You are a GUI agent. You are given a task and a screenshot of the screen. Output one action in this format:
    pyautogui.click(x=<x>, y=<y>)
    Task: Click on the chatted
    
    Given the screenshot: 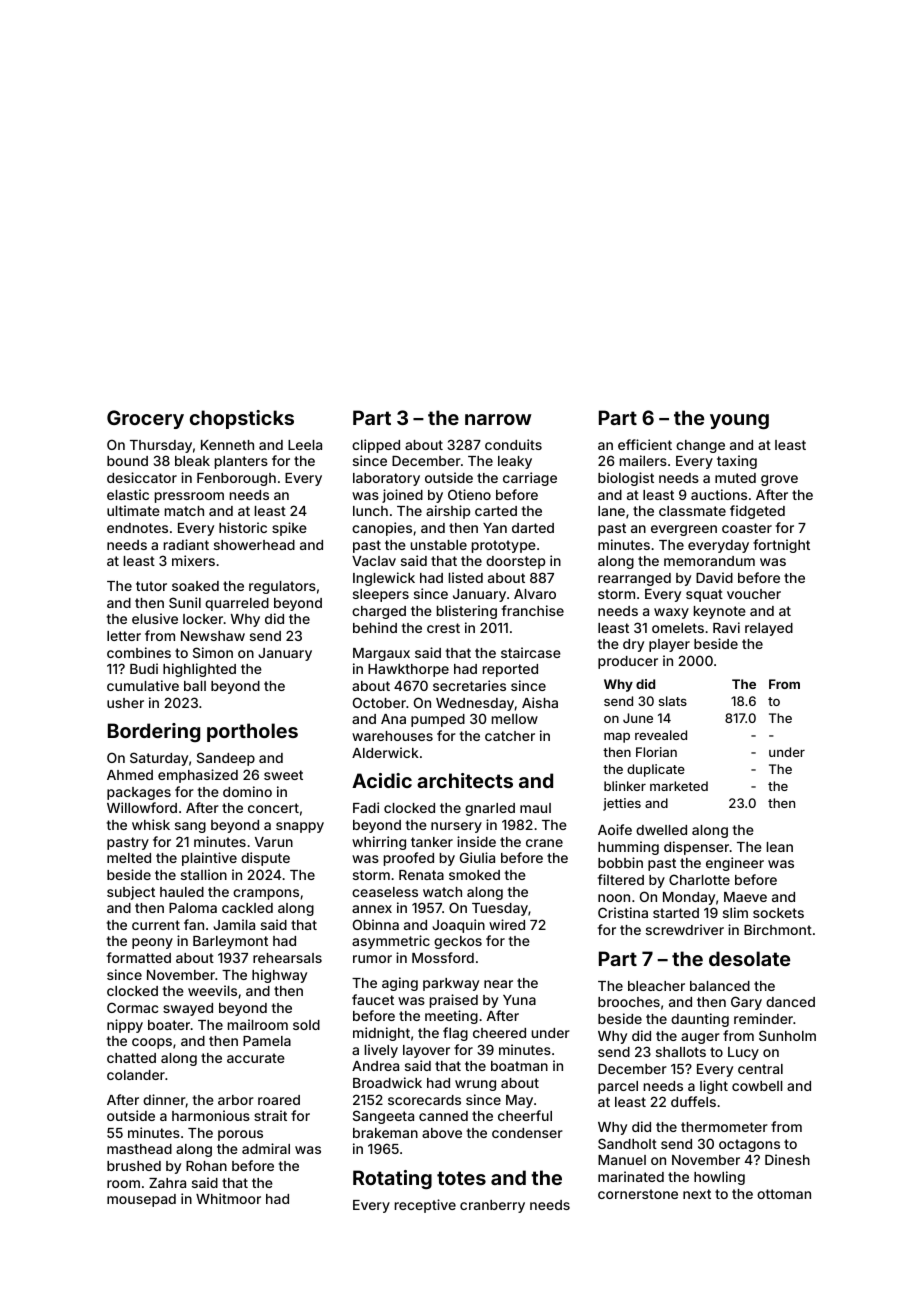 What is the action you would take?
    pyautogui.click(x=131, y=1058)
